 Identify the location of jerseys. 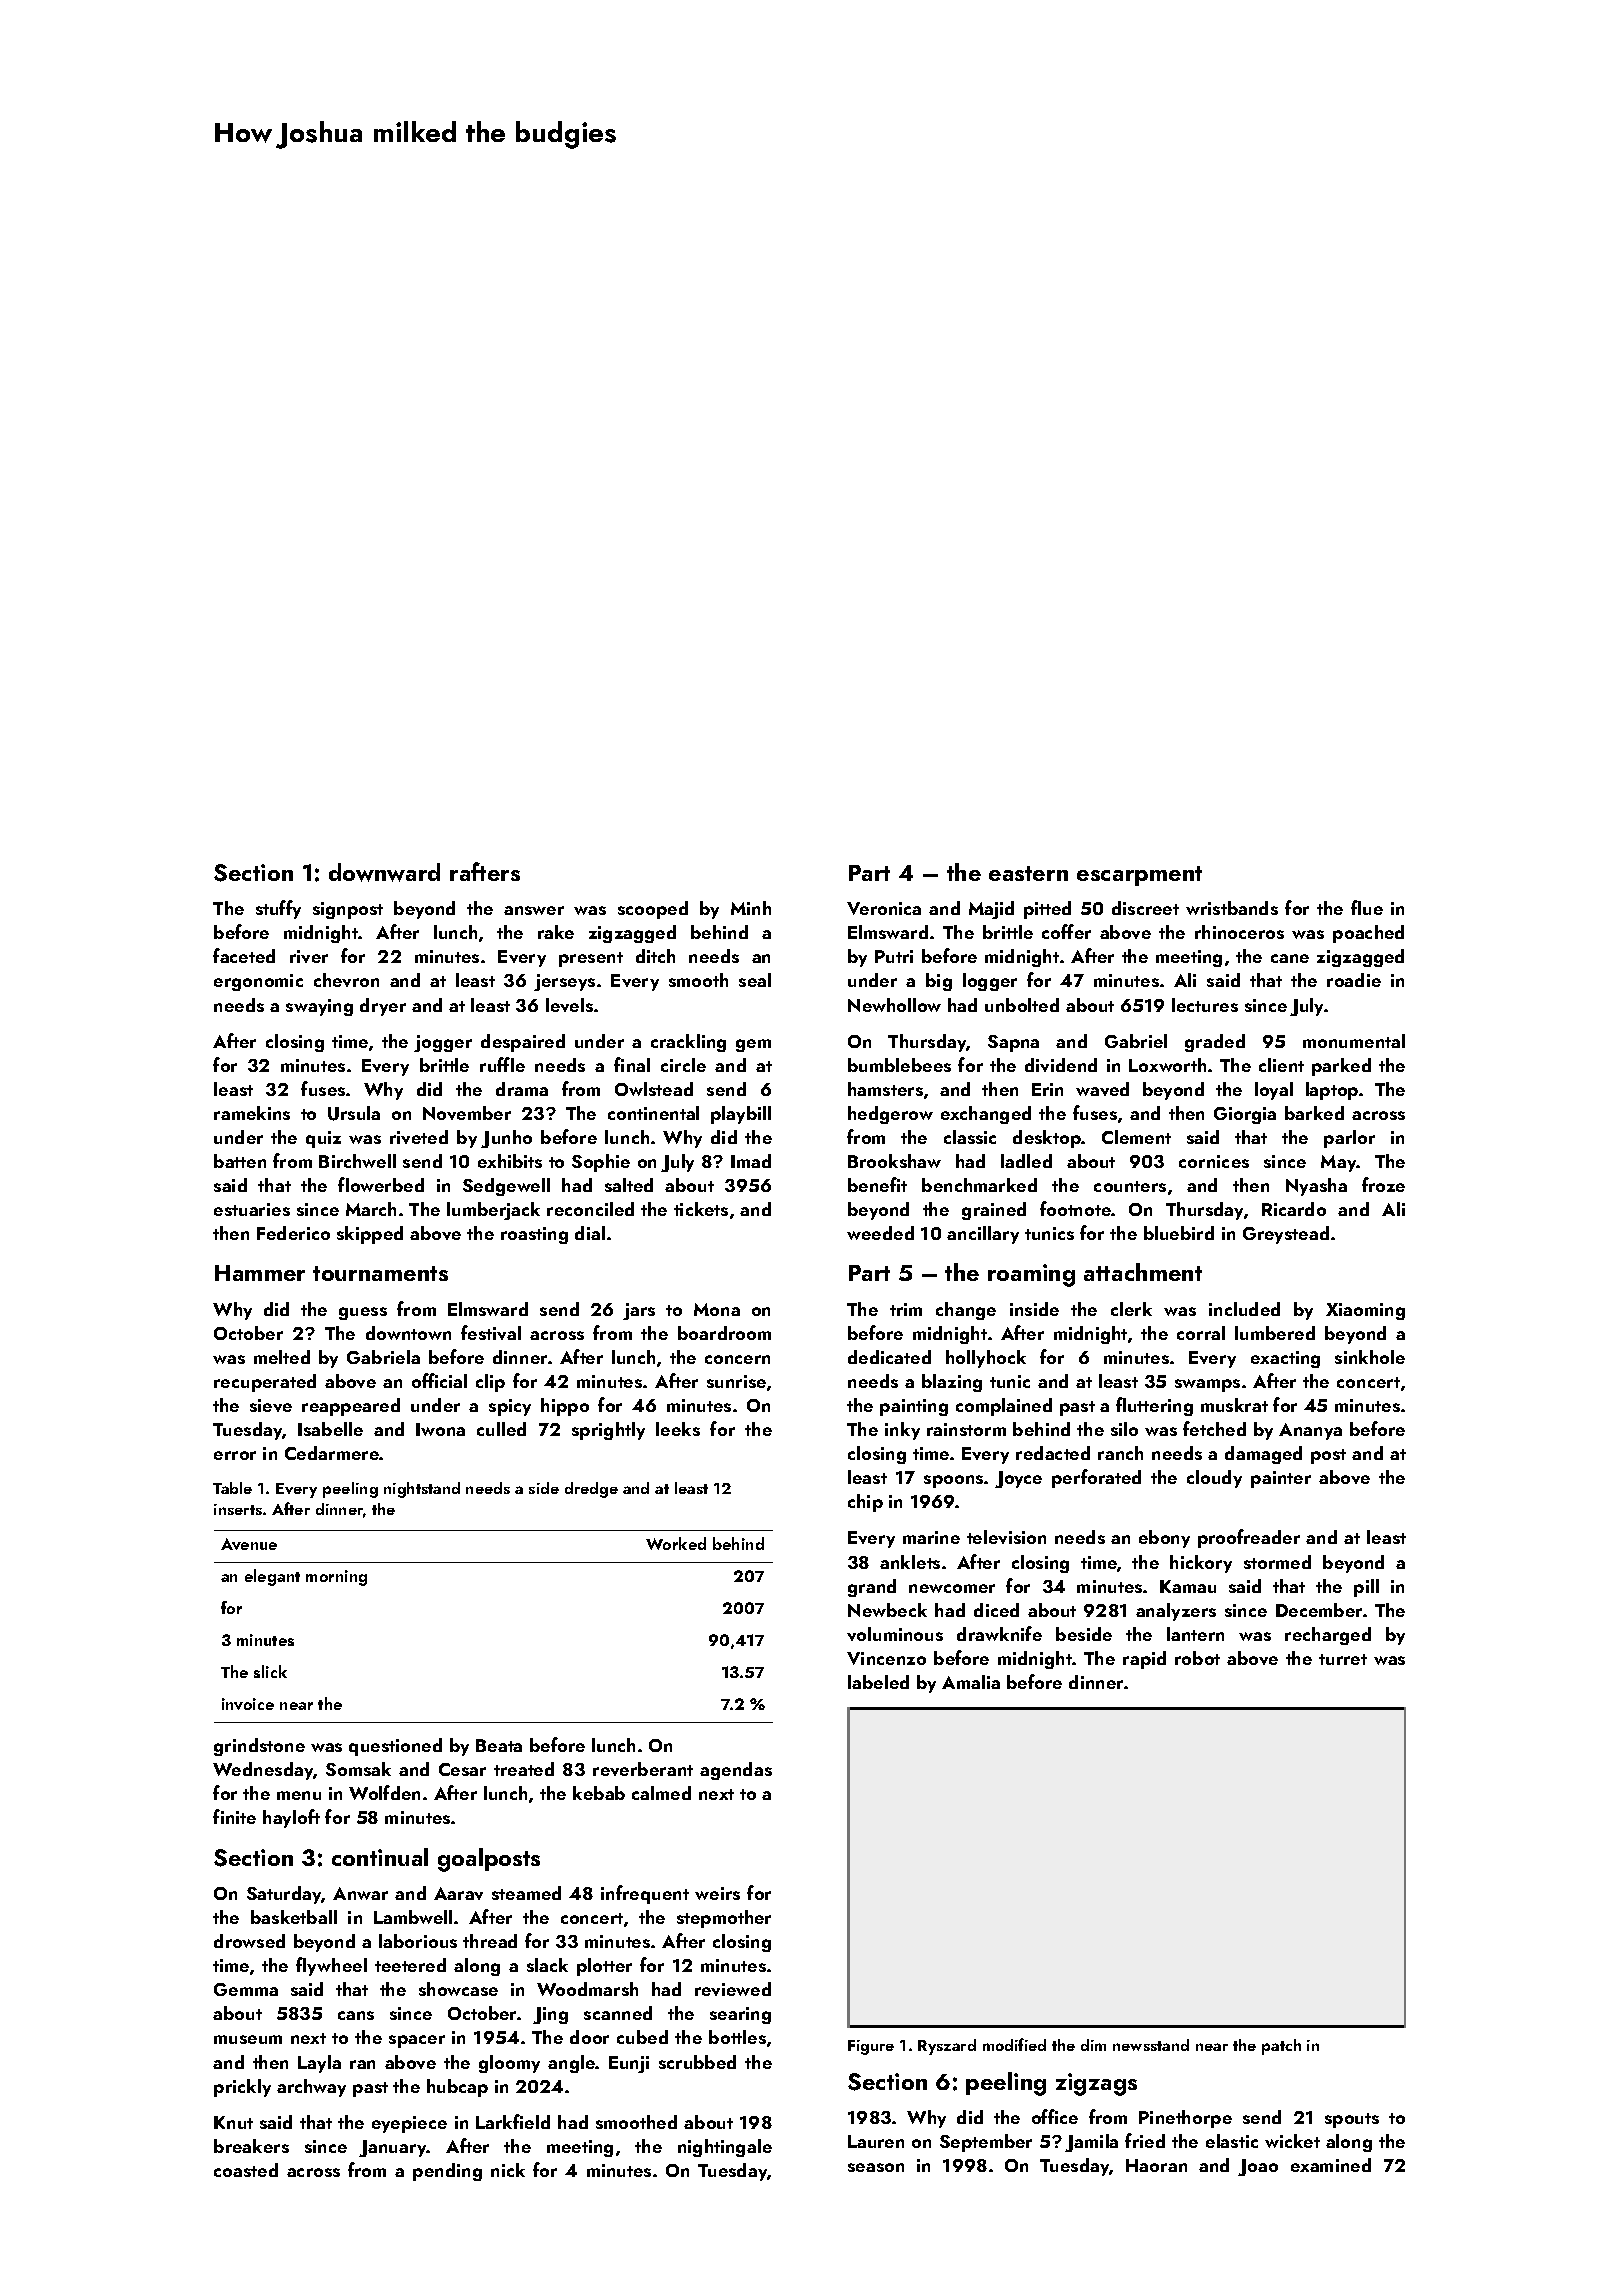
(564, 982).
